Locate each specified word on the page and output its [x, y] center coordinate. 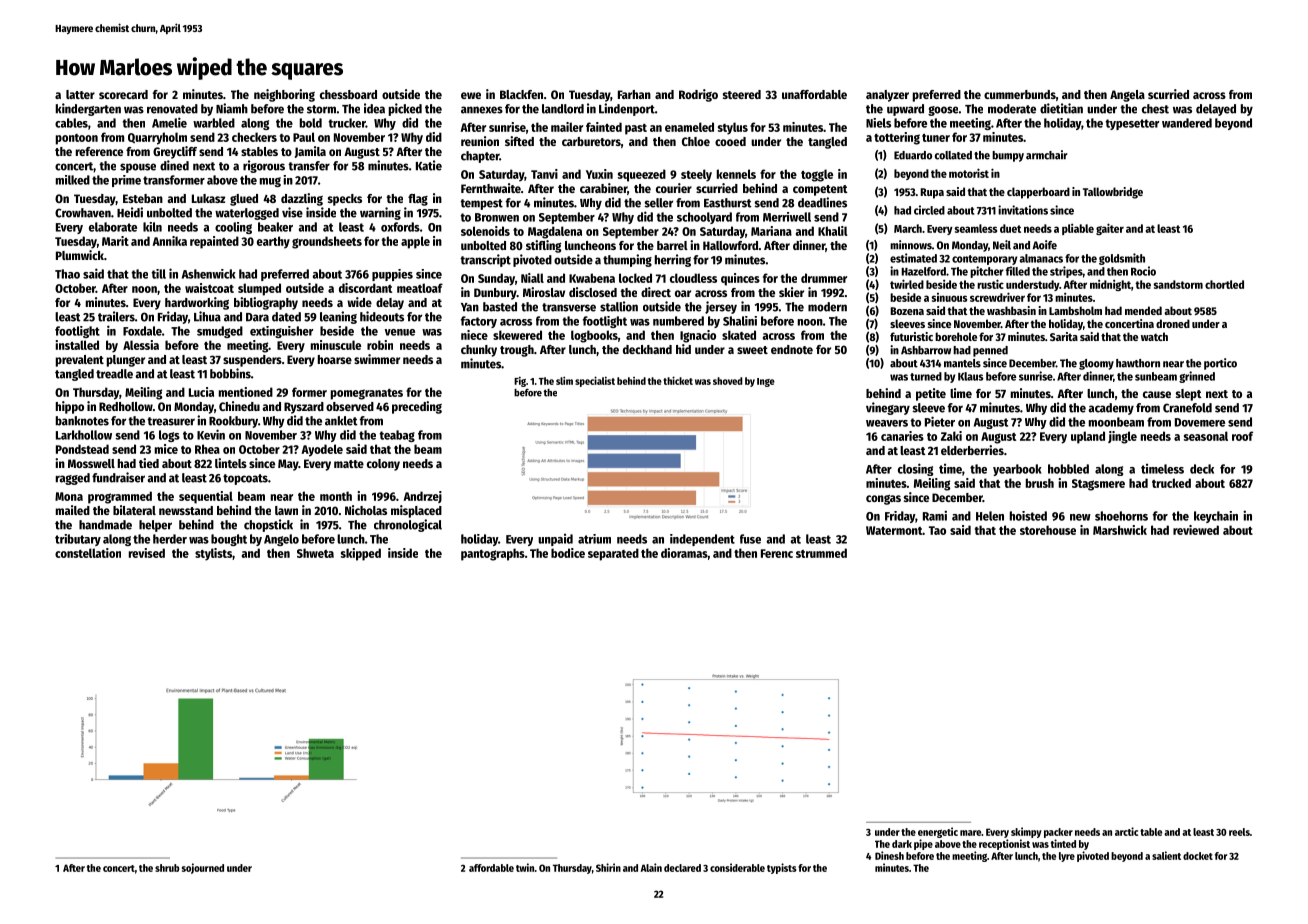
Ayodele [322, 450]
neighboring [284, 95]
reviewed [1196, 530]
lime [961, 393]
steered [742, 94]
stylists [213, 554]
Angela [1127, 96]
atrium [594, 539]
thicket [678, 380]
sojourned [203, 868]
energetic [938, 832]
